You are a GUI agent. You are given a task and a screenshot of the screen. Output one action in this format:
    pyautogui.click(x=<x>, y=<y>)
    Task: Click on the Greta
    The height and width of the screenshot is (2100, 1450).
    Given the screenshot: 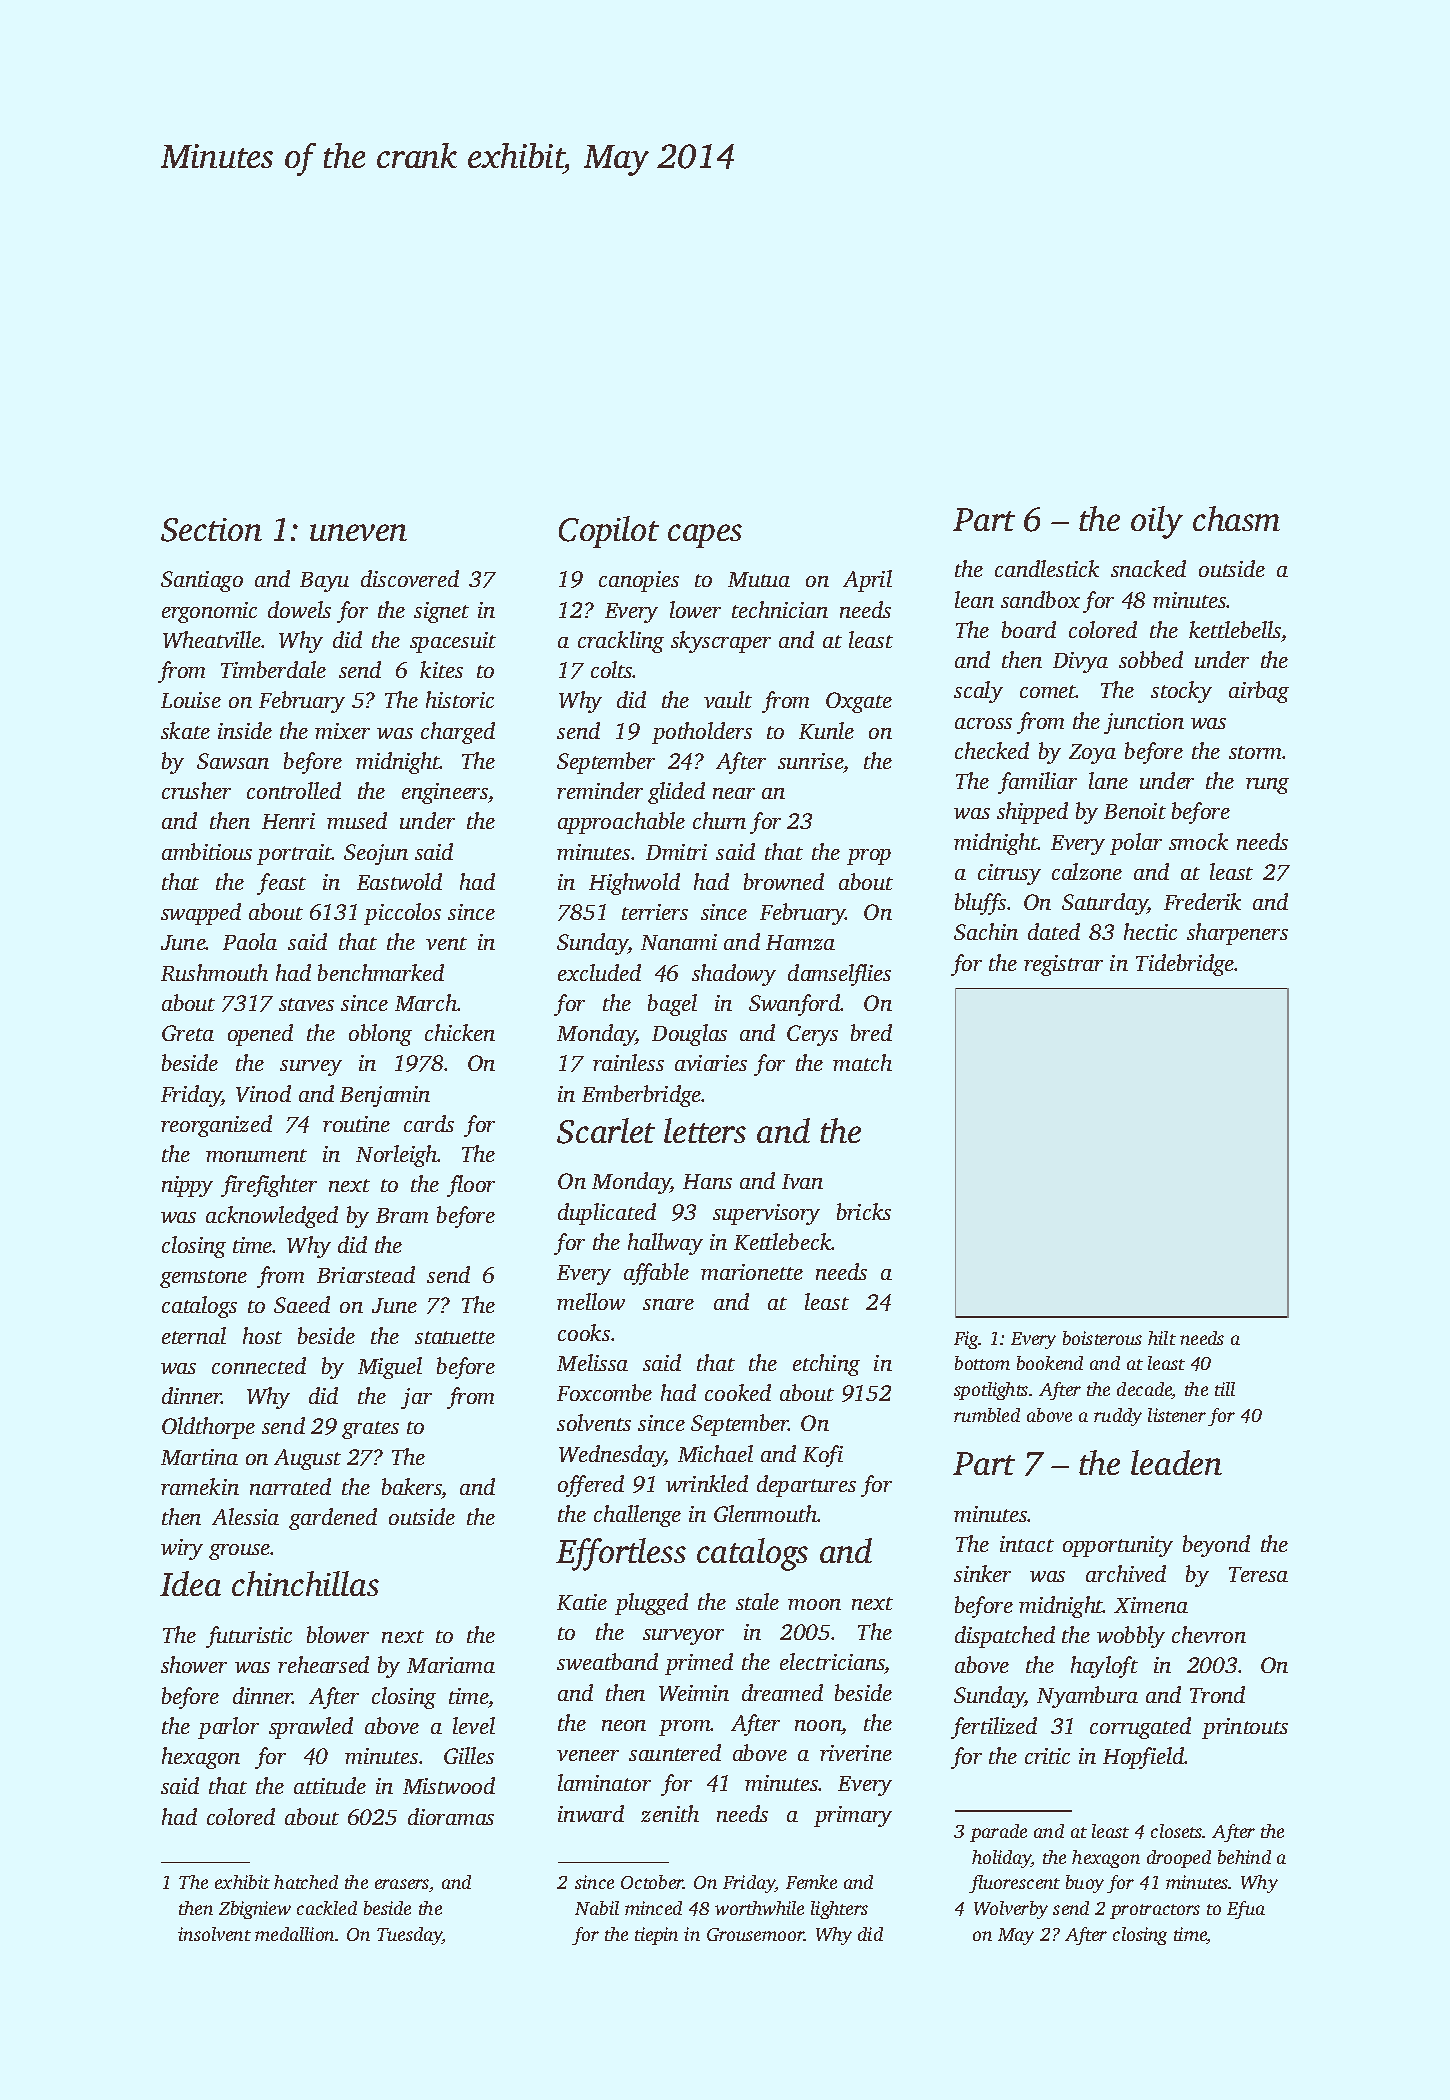 What is the action you would take?
    pyautogui.click(x=188, y=1033)
